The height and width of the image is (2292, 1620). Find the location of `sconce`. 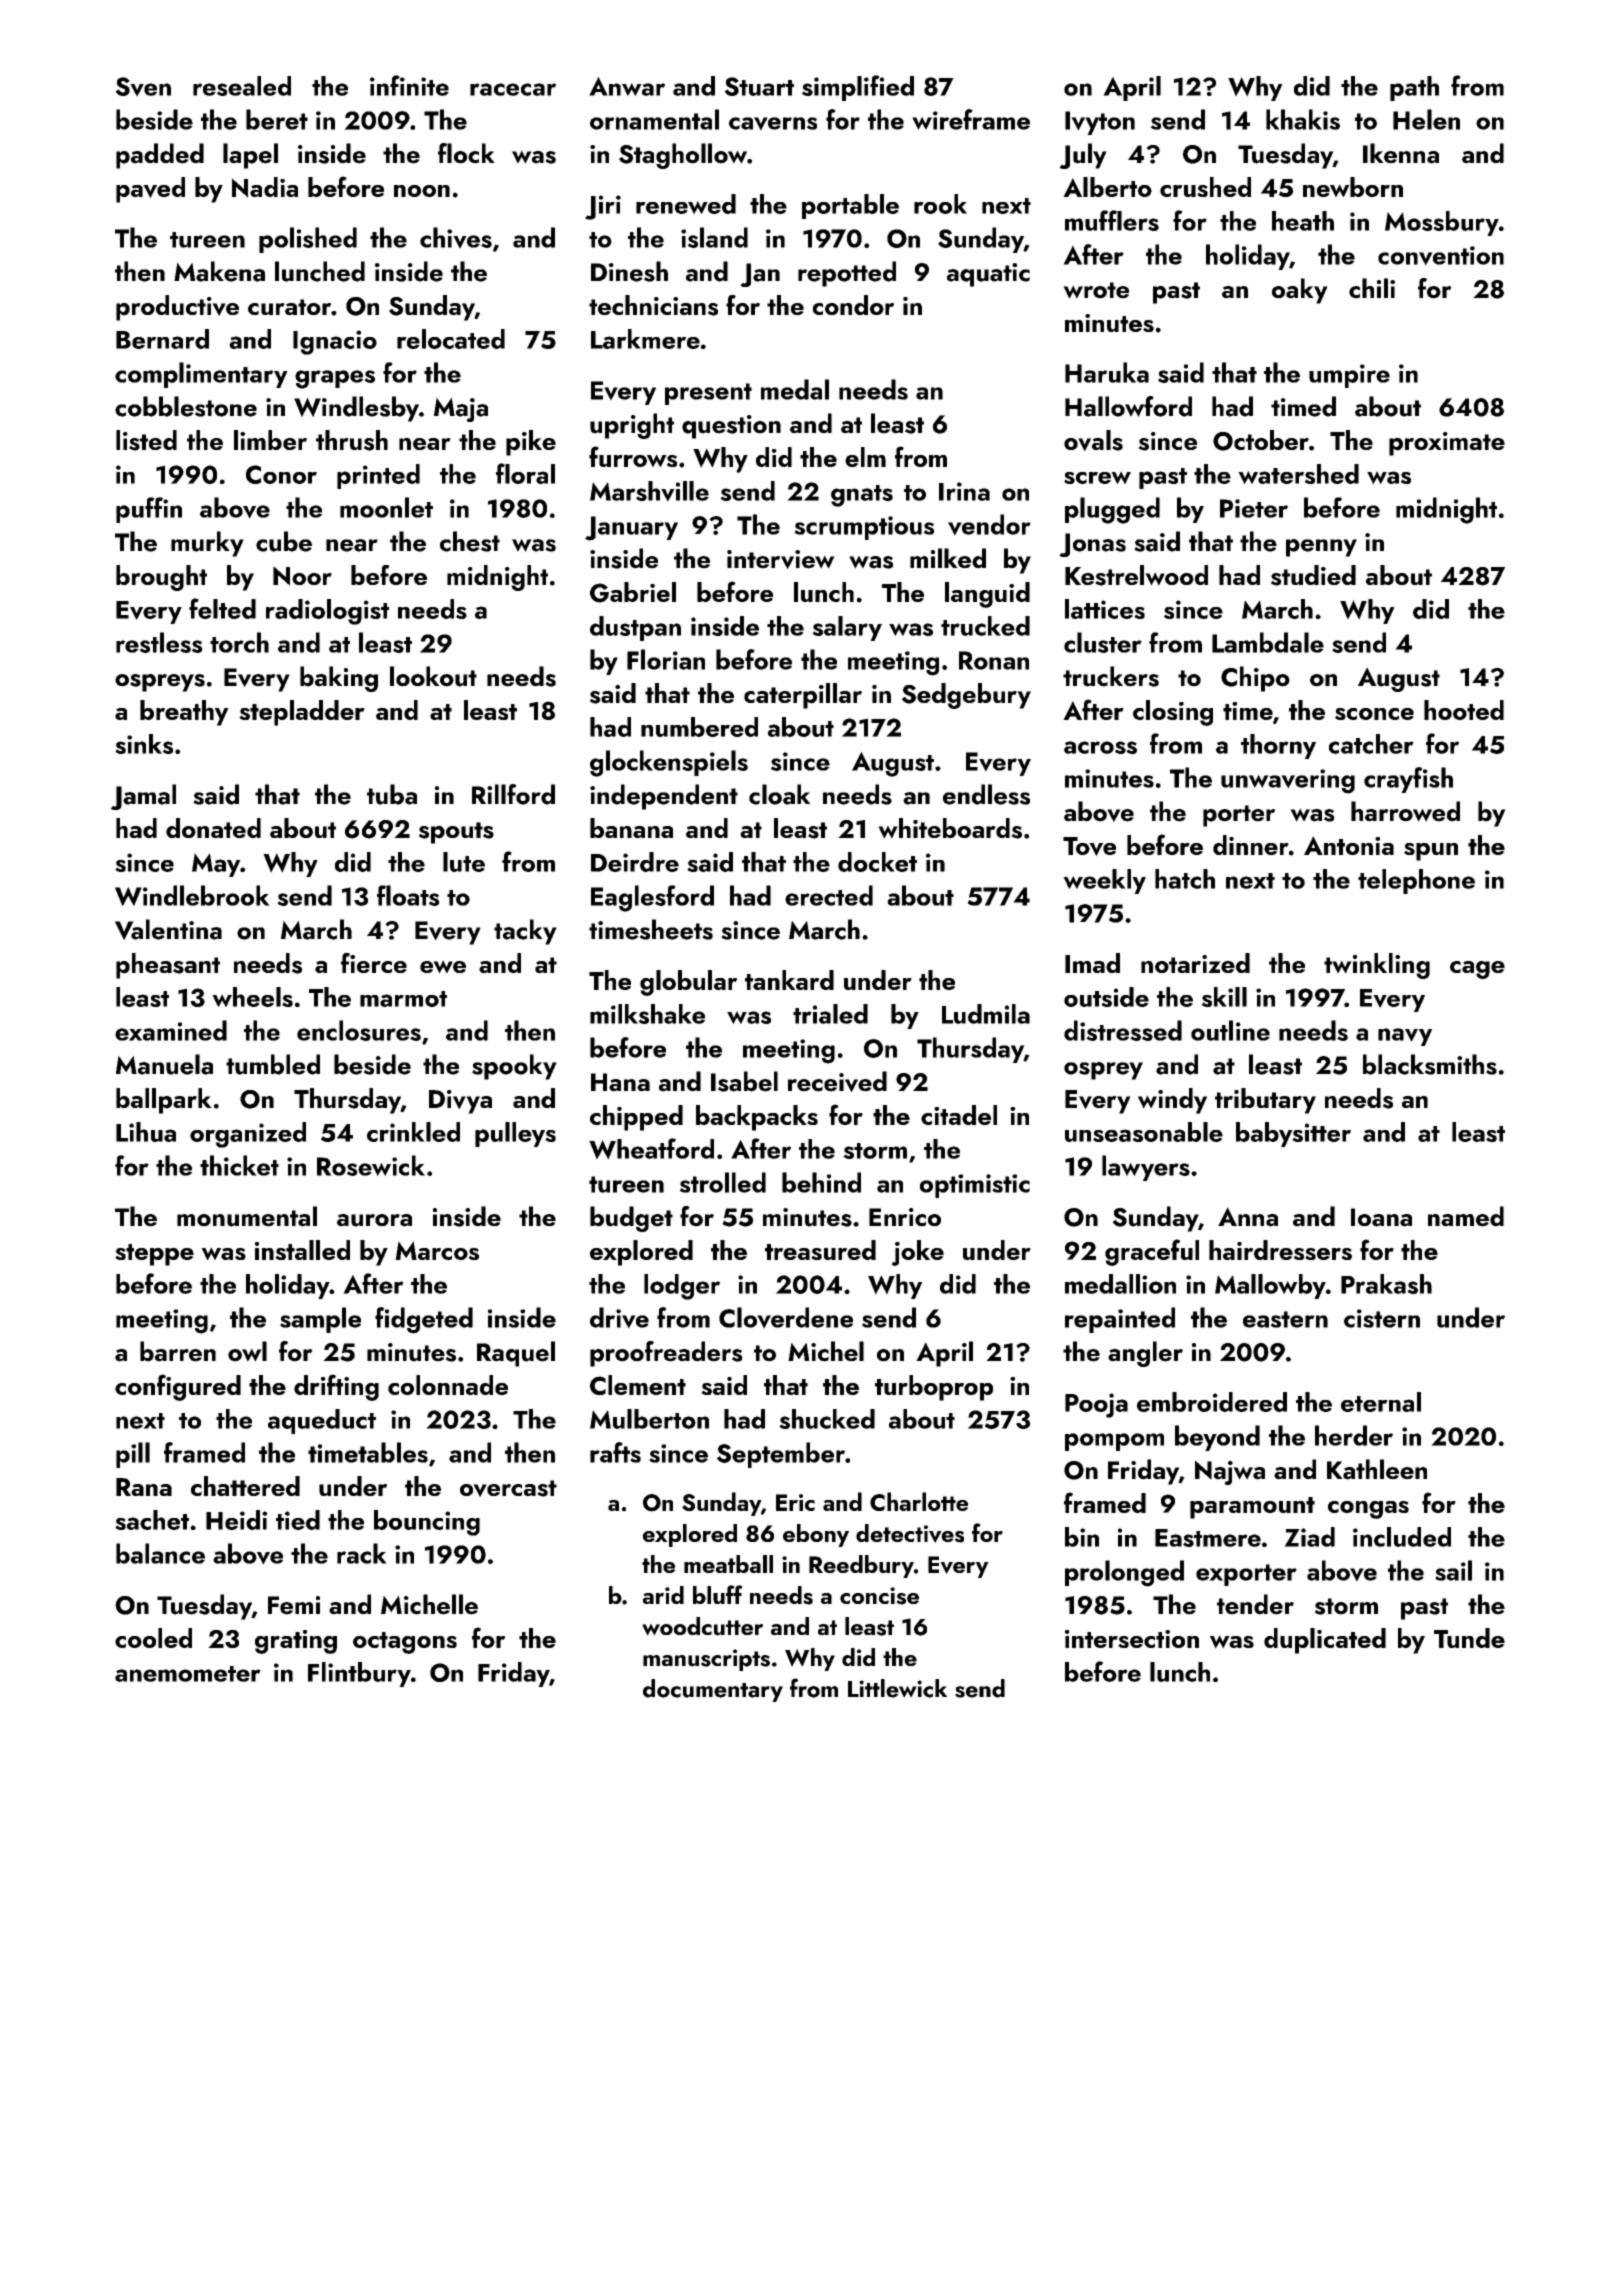

sconce is located at coordinates (1374, 714).
